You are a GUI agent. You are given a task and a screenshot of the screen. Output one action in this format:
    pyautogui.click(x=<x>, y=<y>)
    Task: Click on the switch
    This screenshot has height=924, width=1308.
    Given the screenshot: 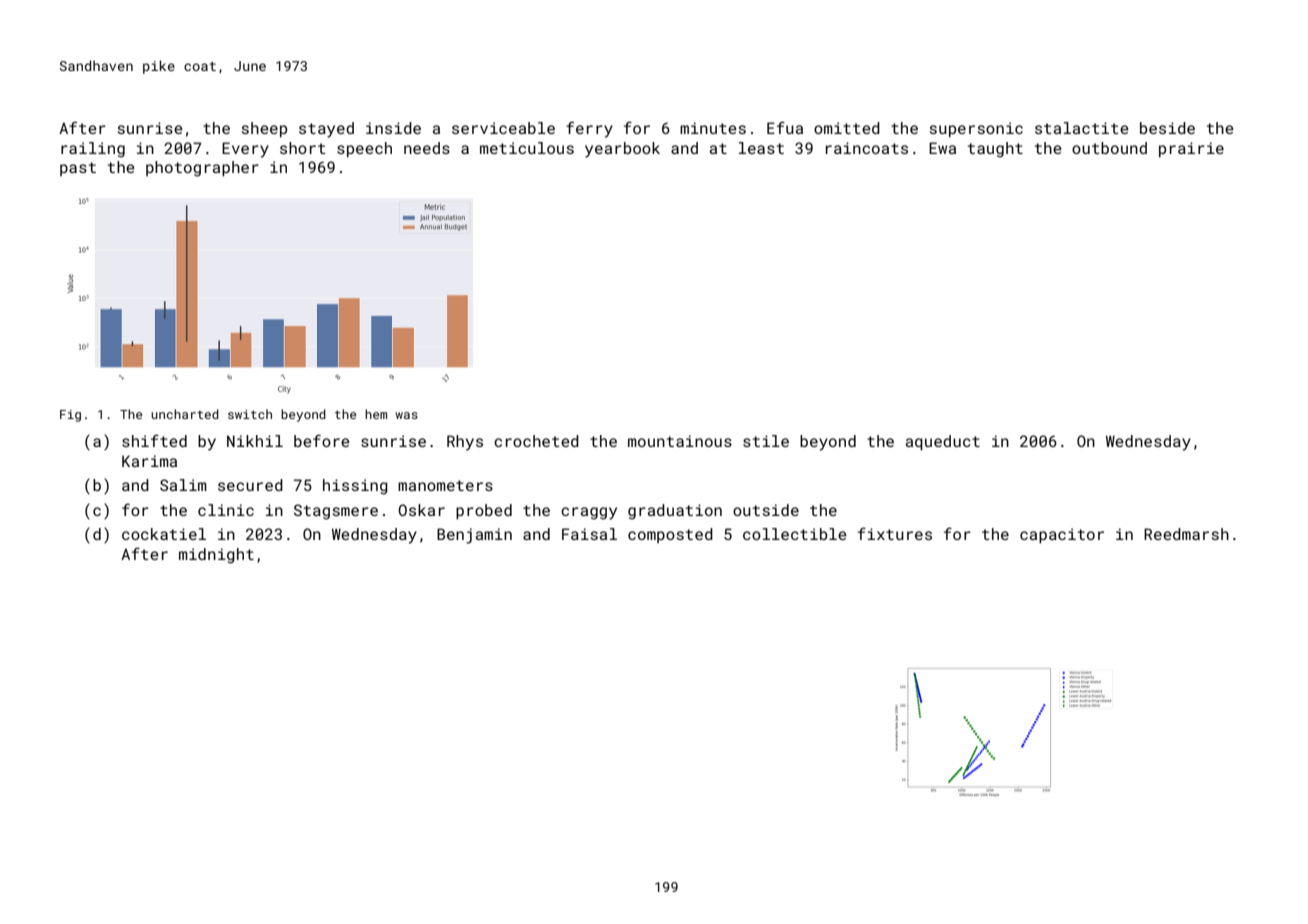 What is the action you would take?
    pyautogui.click(x=250, y=414)
